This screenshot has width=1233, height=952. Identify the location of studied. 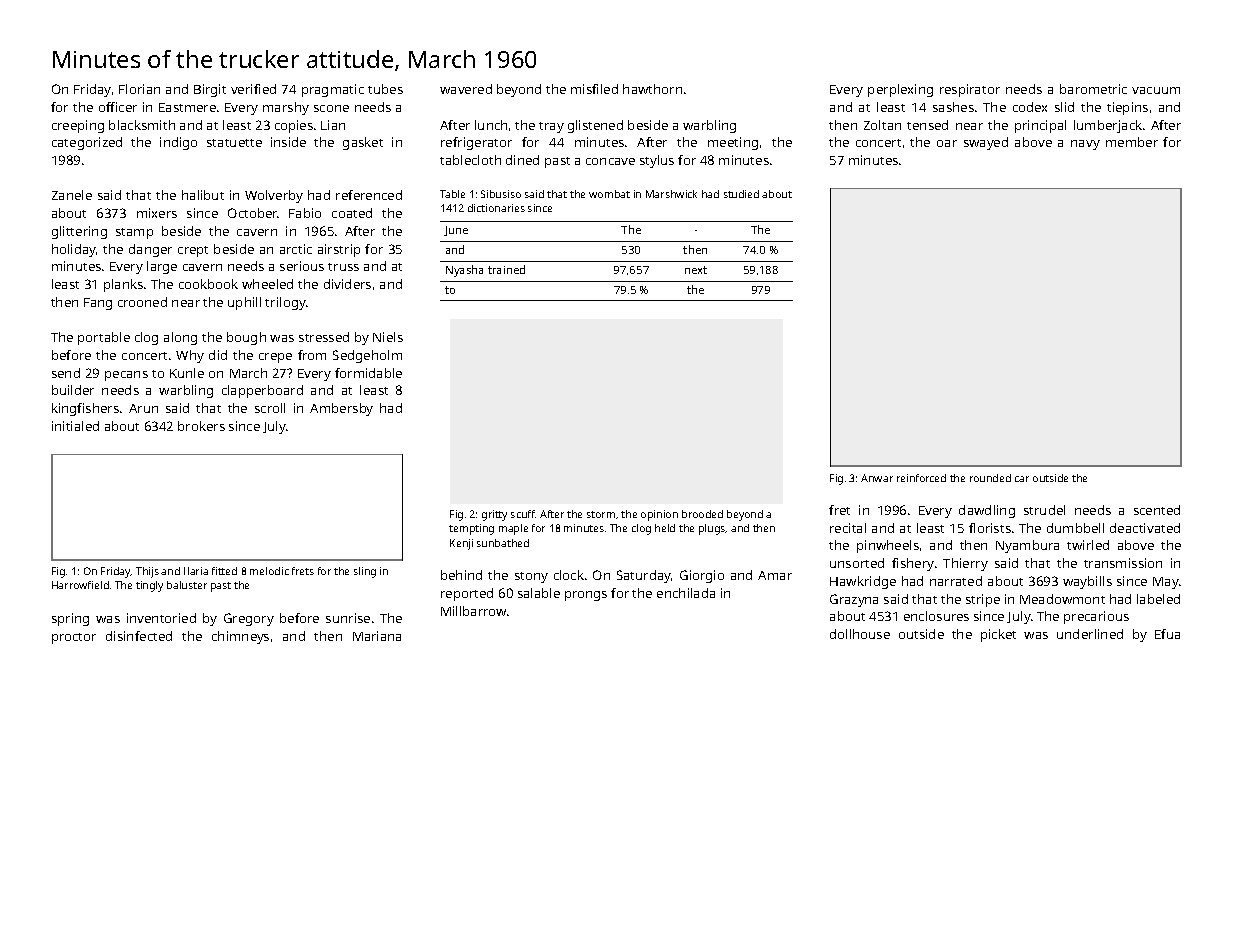
(741, 194).
